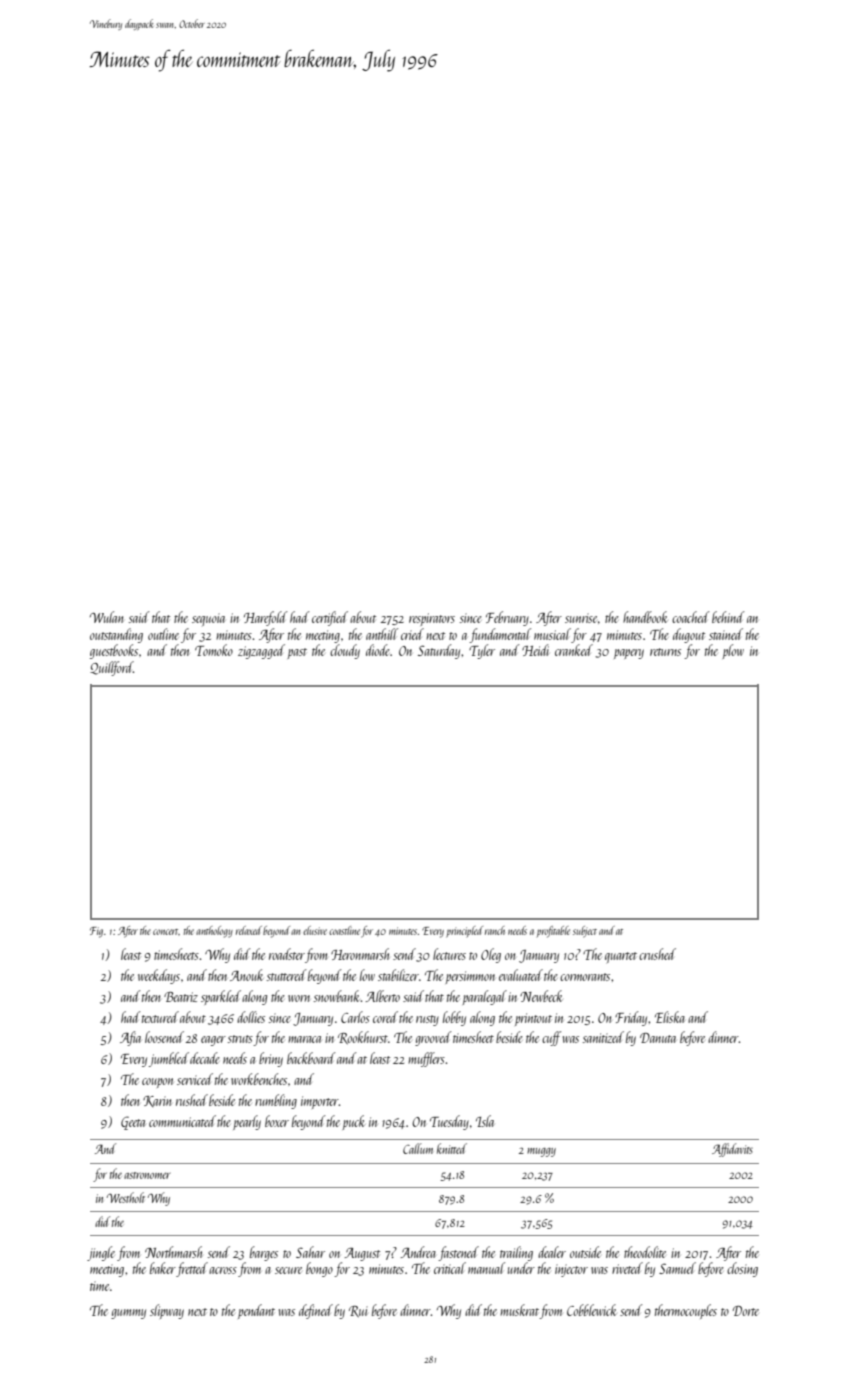 Image resolution: width=849 pixels, height=1400 pixels. Describe the element at coordinates (182, 1121) in the document. I see `communicated` at that location.
